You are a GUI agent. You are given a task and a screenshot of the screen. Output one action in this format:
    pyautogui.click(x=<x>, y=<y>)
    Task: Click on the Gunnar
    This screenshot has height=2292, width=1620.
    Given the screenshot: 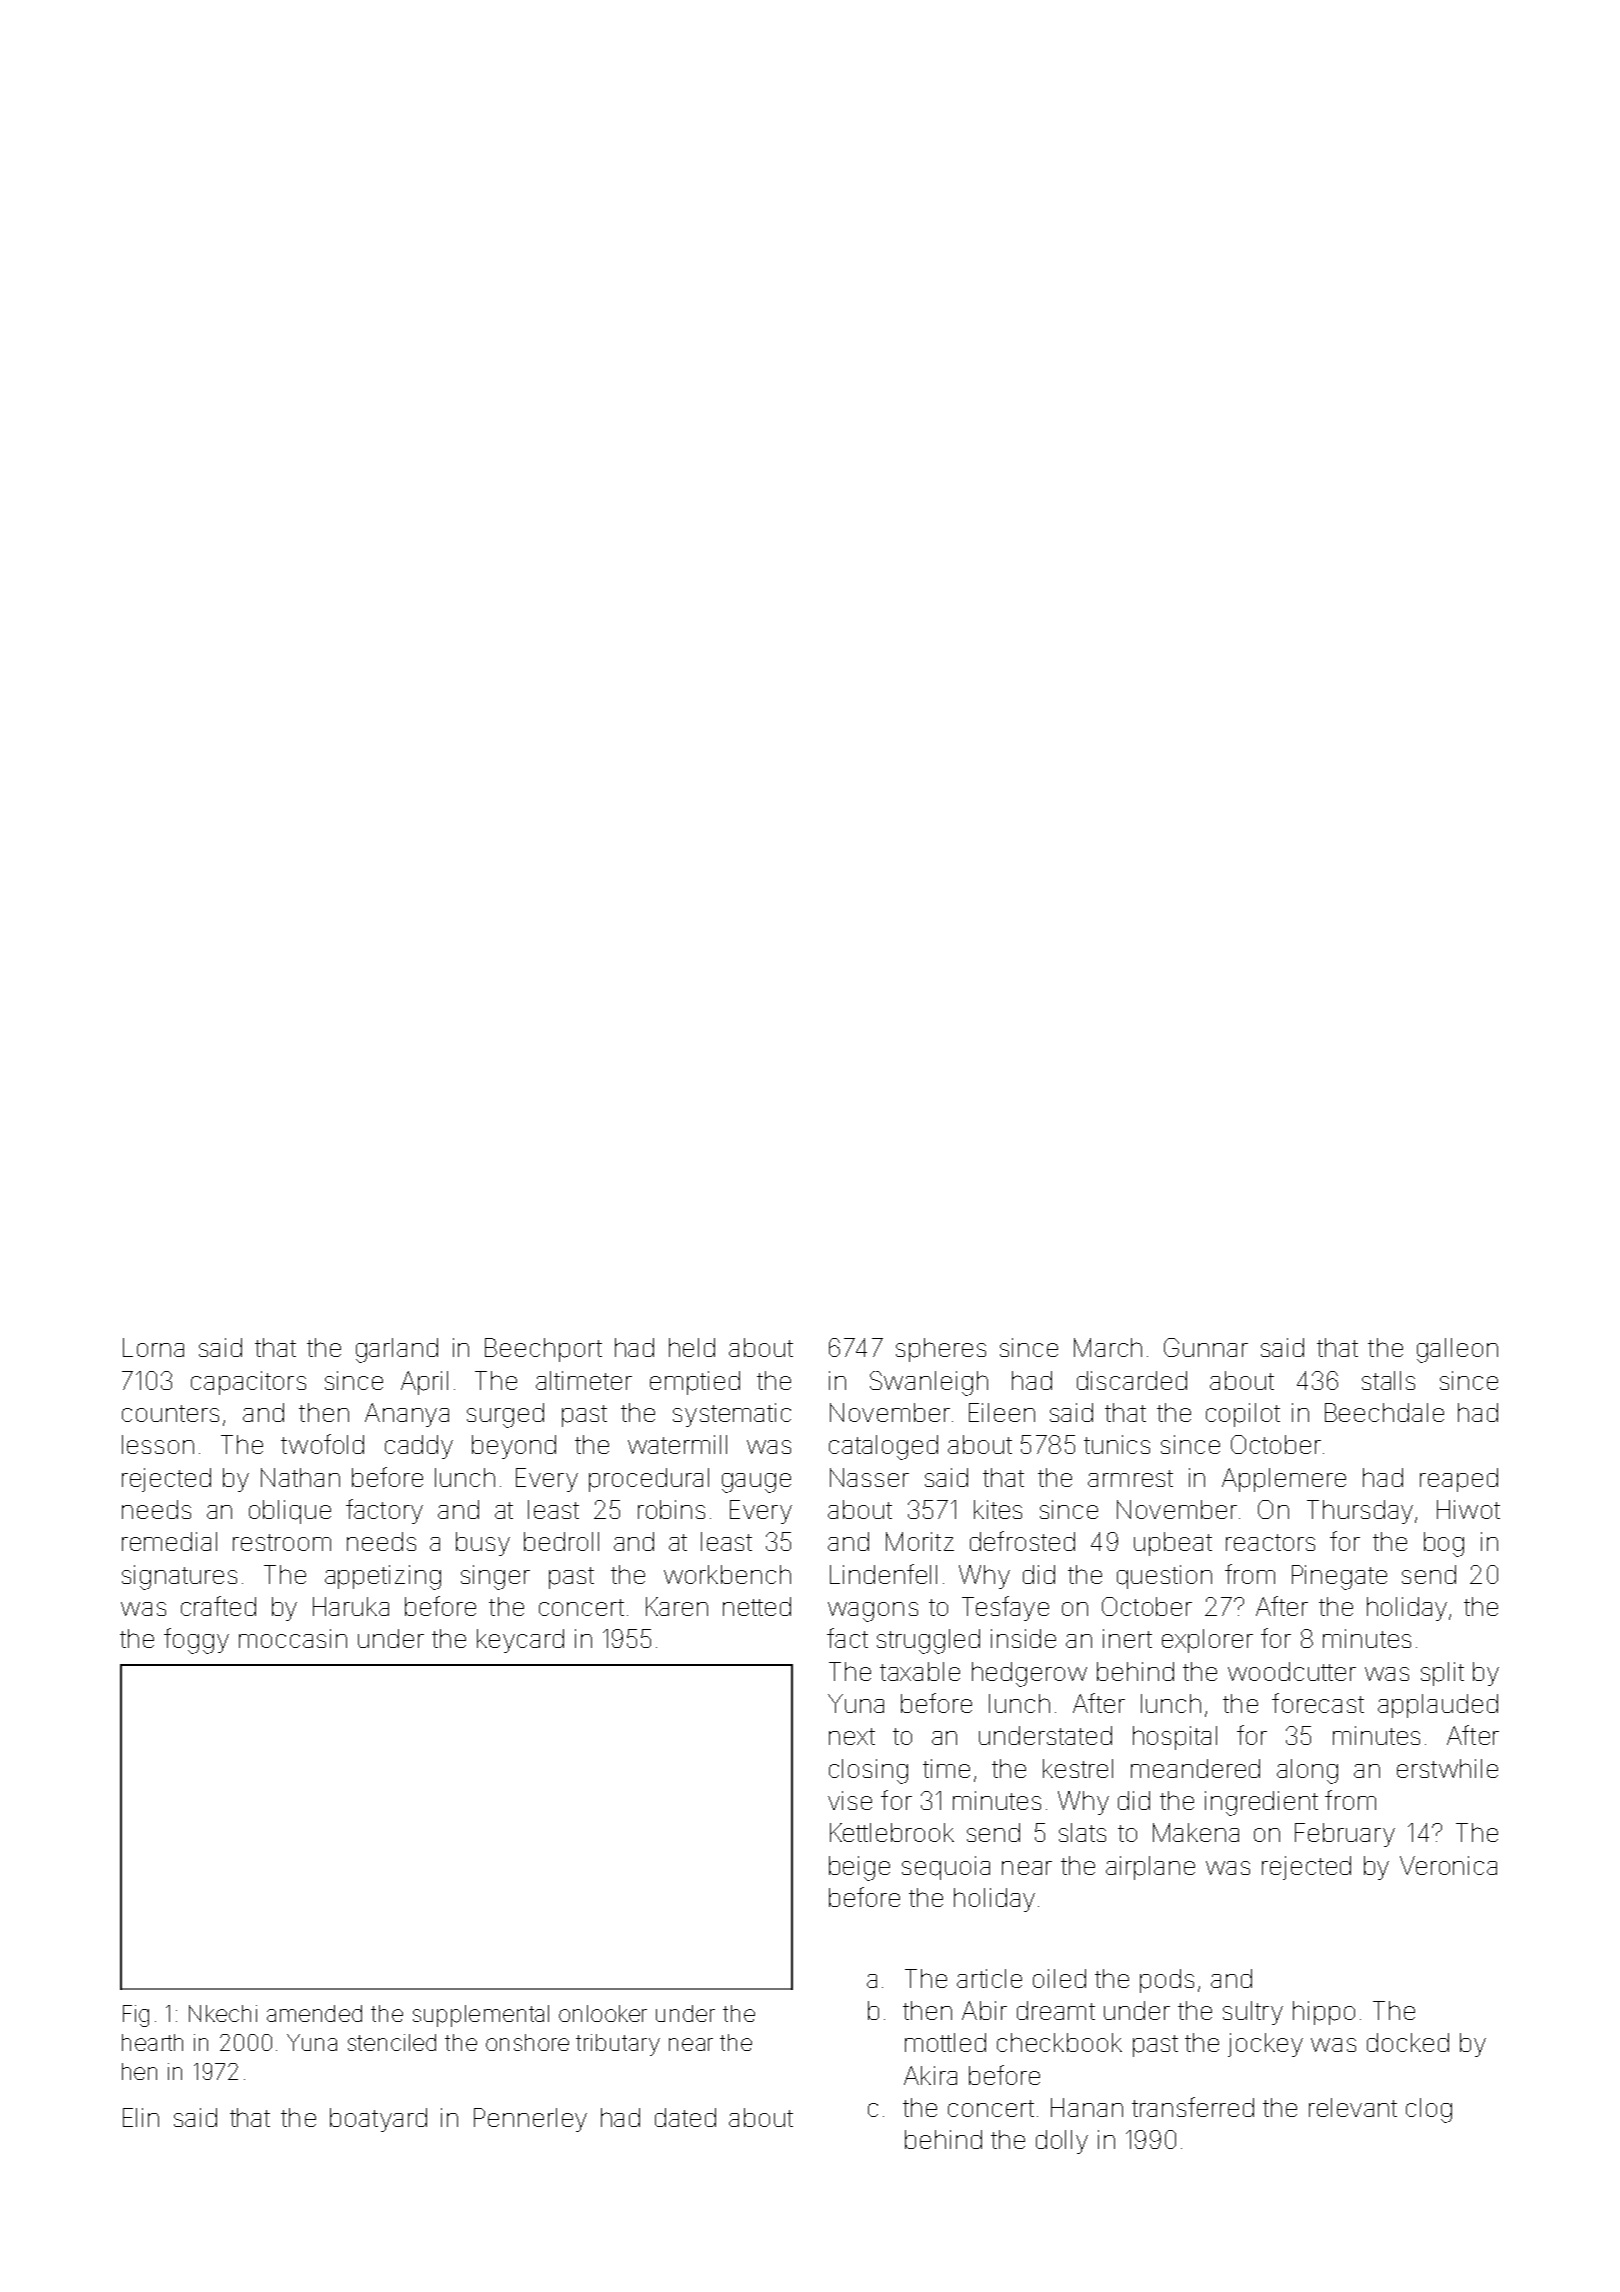 What is the action you would take?
    pyautogui.click(x=1206, y=1347)
